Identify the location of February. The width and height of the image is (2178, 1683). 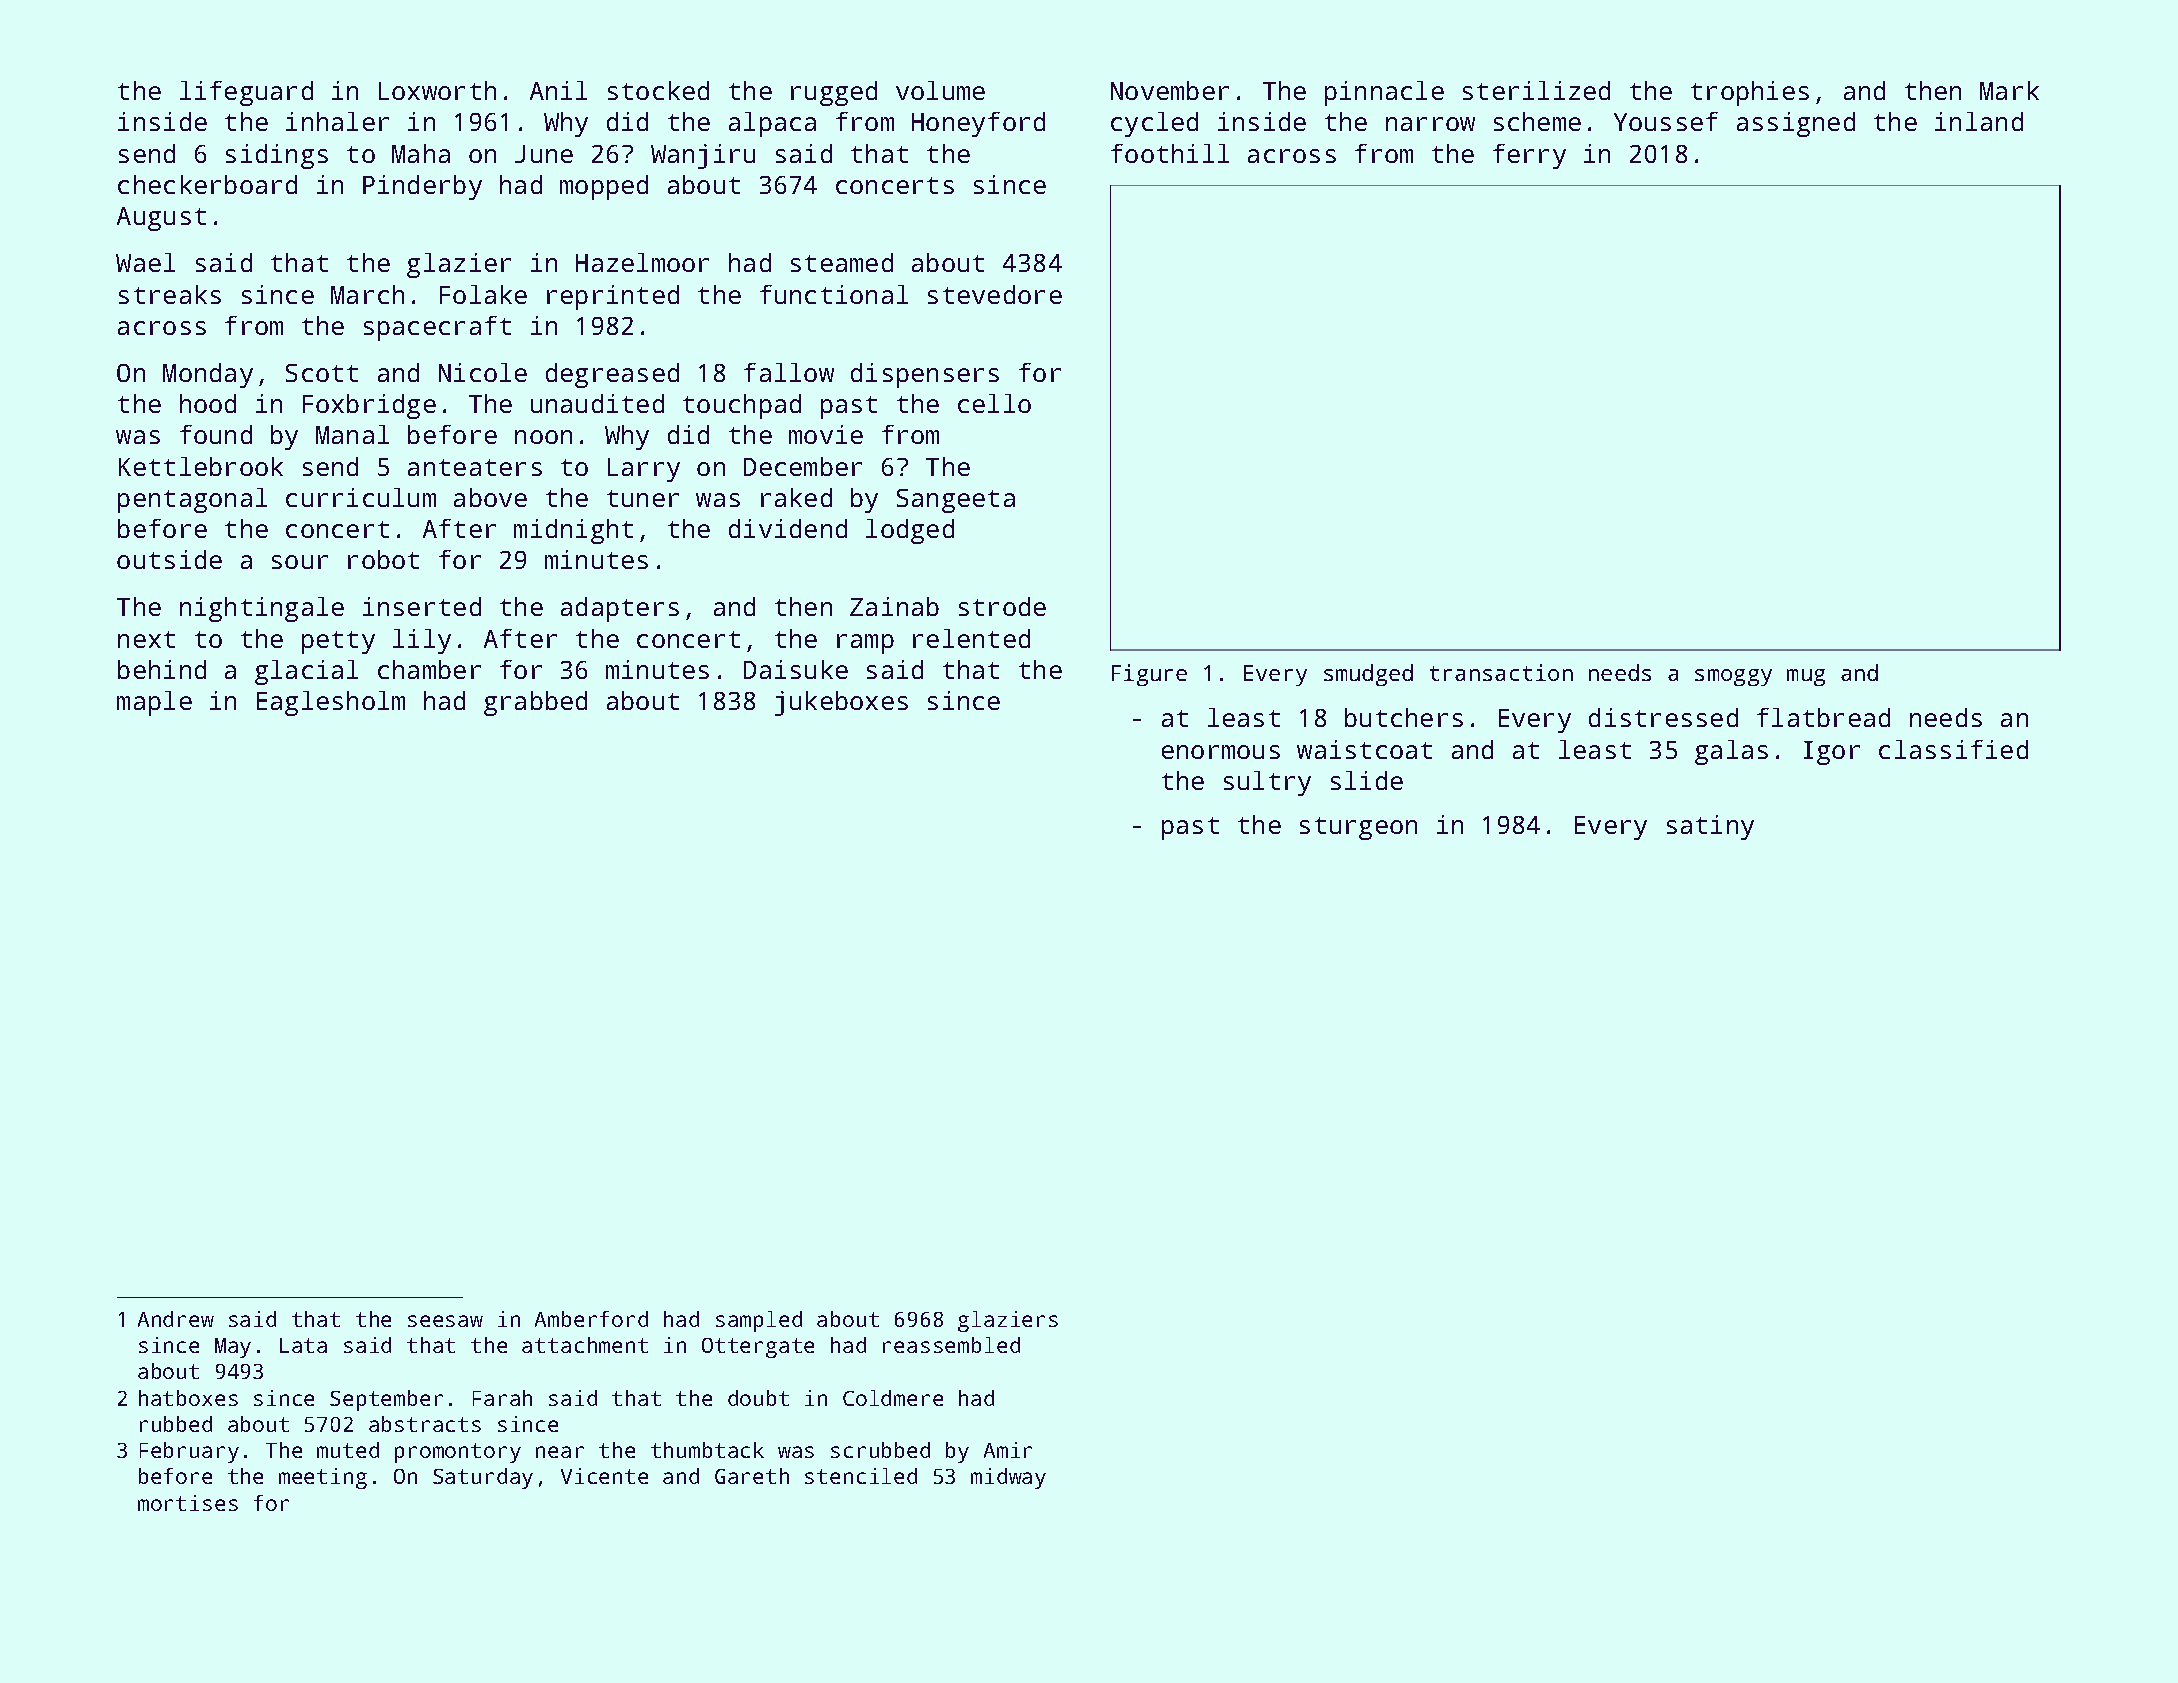
(189, 1452).
